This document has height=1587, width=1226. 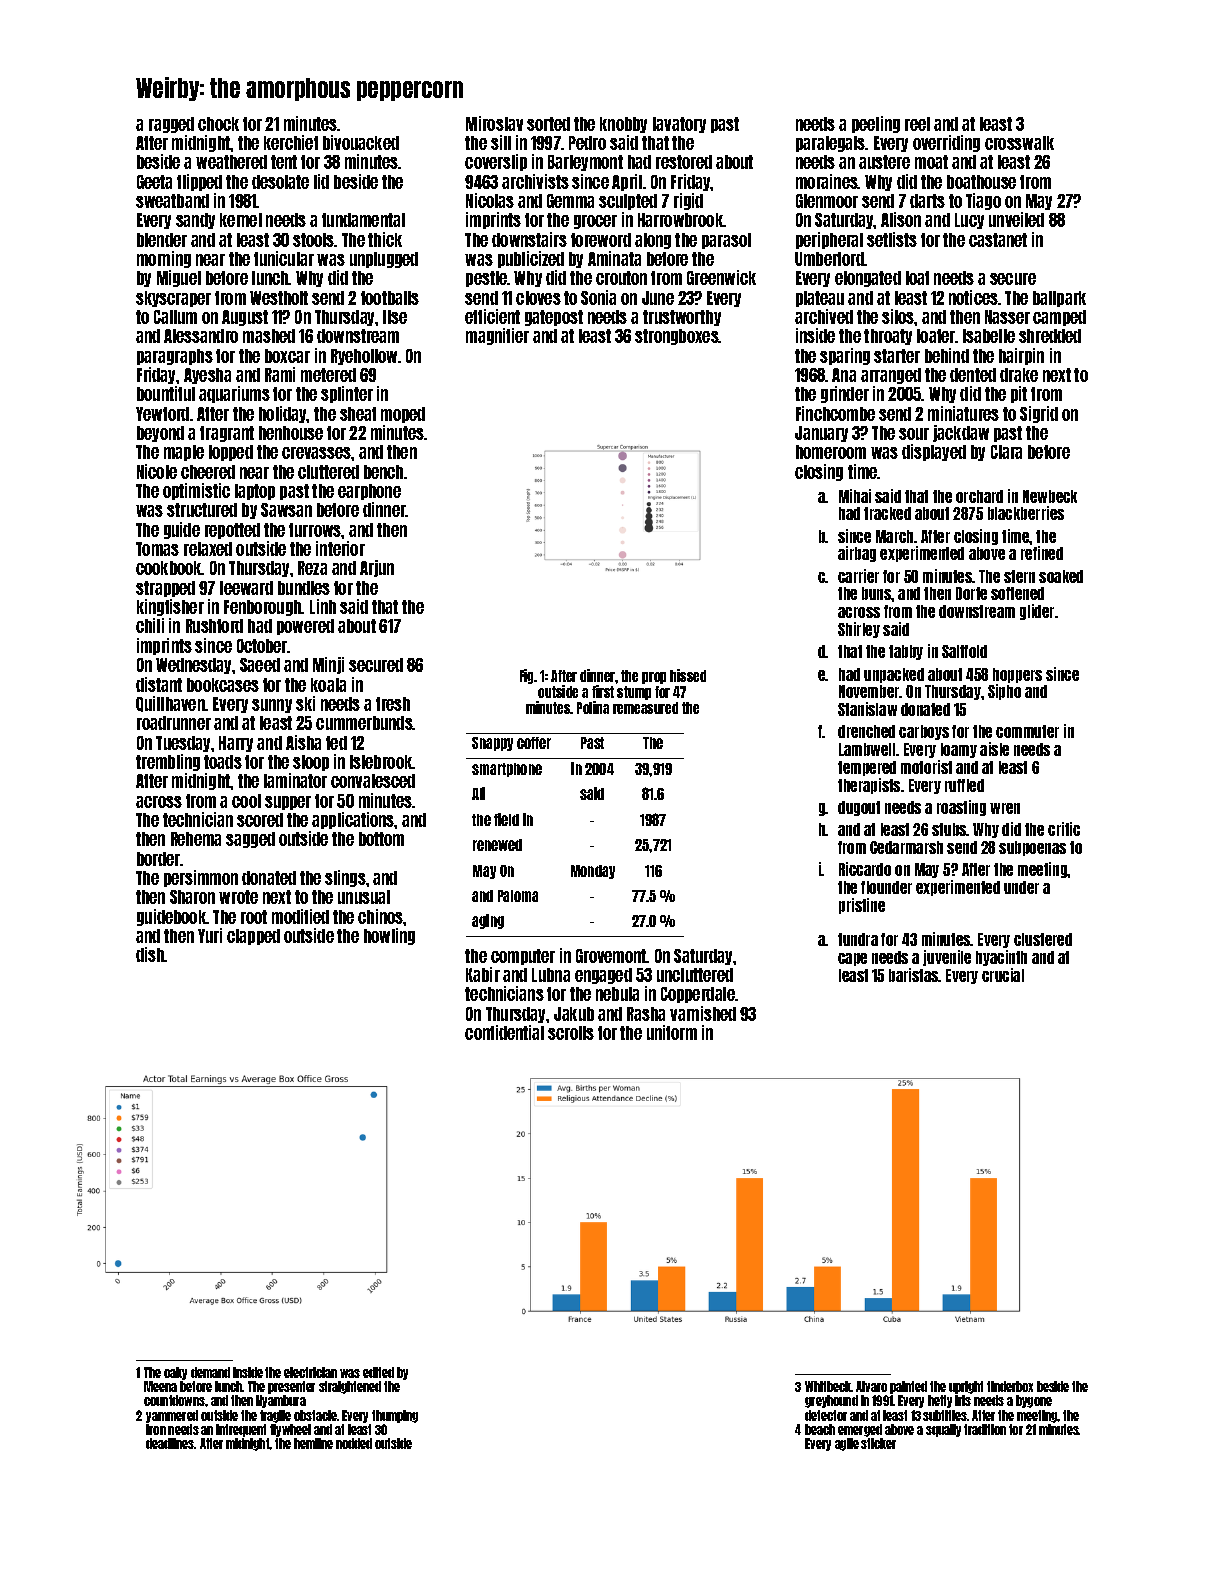 What do you see at coordinates (611, 956) in the document?
I see `Grovemont` at bounding box center [611, 956].
